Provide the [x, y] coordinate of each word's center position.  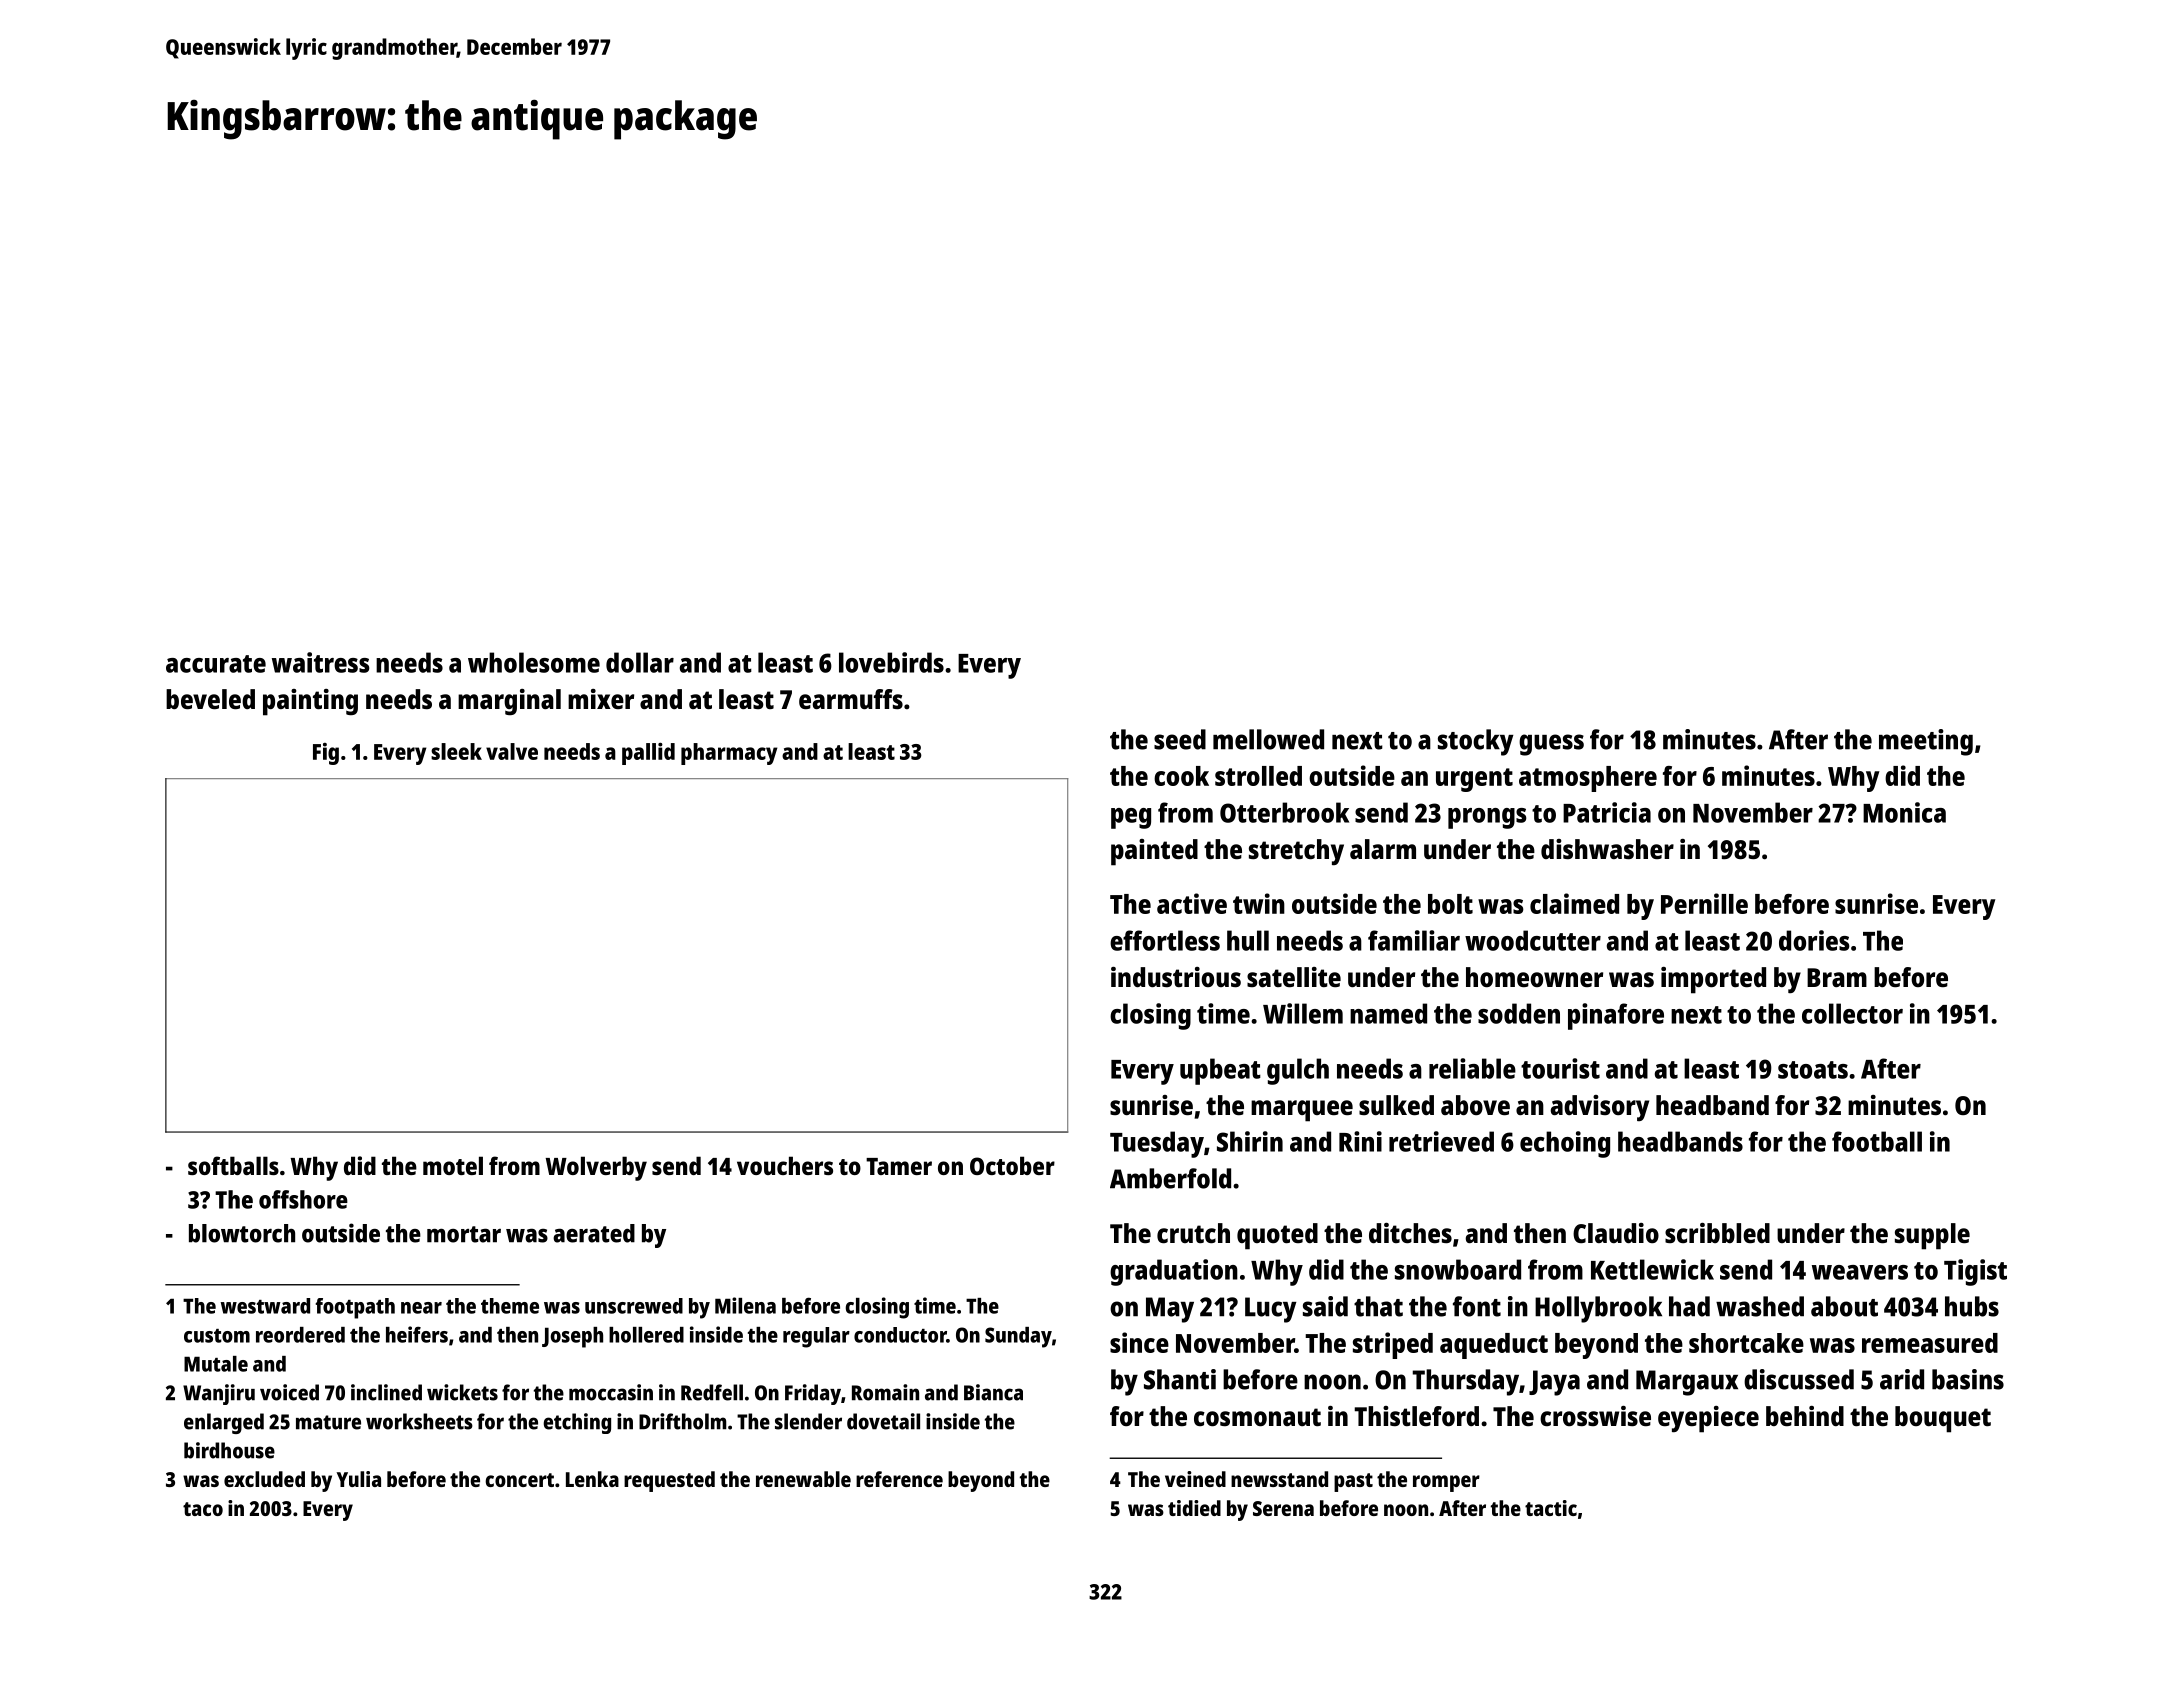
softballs [233, 1165]
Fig [326, 754]
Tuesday [1157, 1144]
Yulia [358, 1479]
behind [1805, 1416]
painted [1154, 852]
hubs [1972, 1306]
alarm [1383, 849]
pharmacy [729, 754]
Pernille [1704, 903]
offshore [303, 1199]
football [1877, 1141]
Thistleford [1416, 1416]
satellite [1294, 977]
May [1170, 1310]
